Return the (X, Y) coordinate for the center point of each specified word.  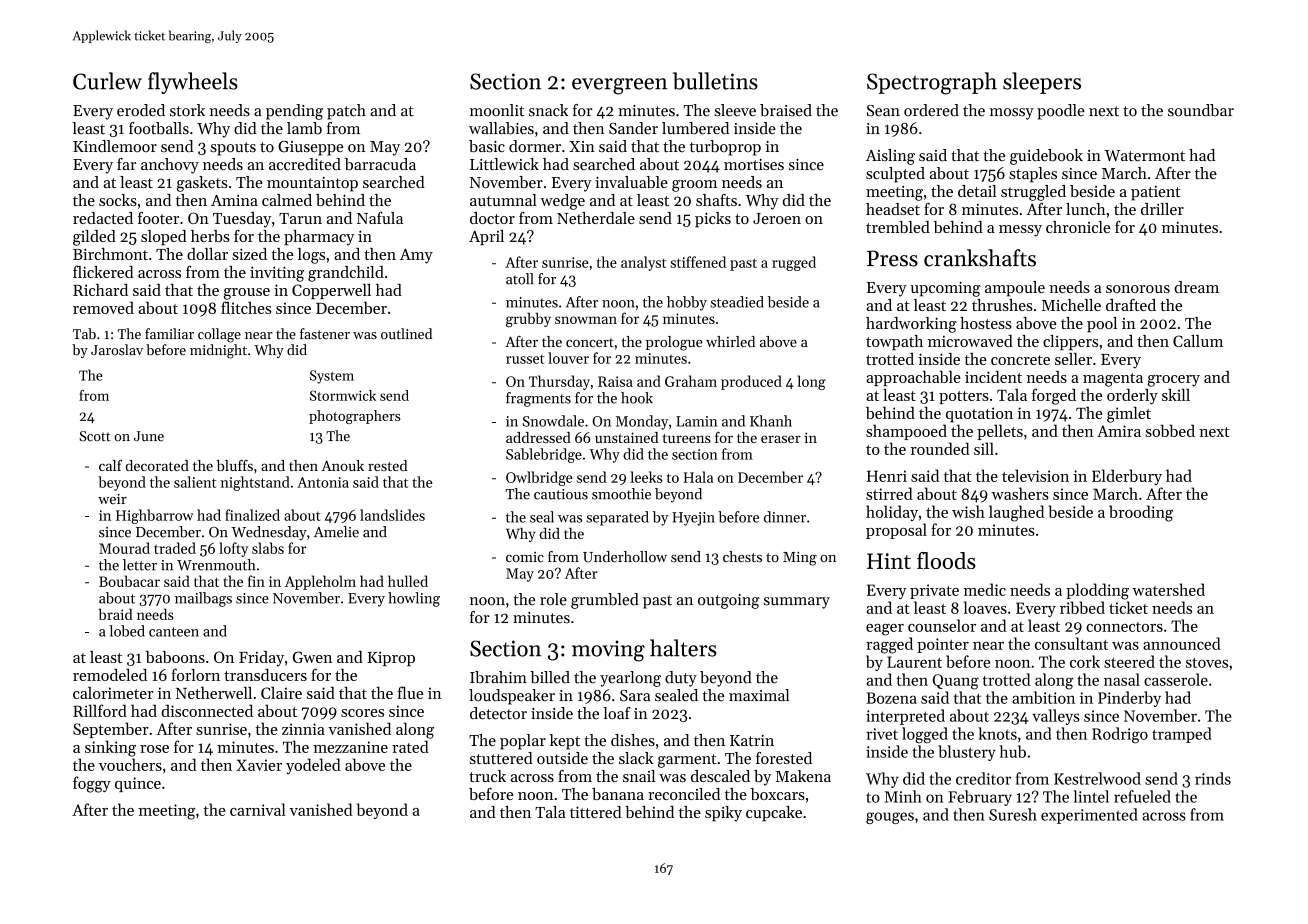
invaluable (631, 182)
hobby (687, 303)
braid (116, 614)
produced (751, 382)
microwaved (970, 341)
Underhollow (625, 556)
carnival (258, 809)
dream (1196, 287)
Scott (95, 436)
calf (110, 465)
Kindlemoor (115, 146)
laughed (1016, 513)
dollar (207, 254)
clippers (1070, 342)
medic (985, 589)
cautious (561, 494)
